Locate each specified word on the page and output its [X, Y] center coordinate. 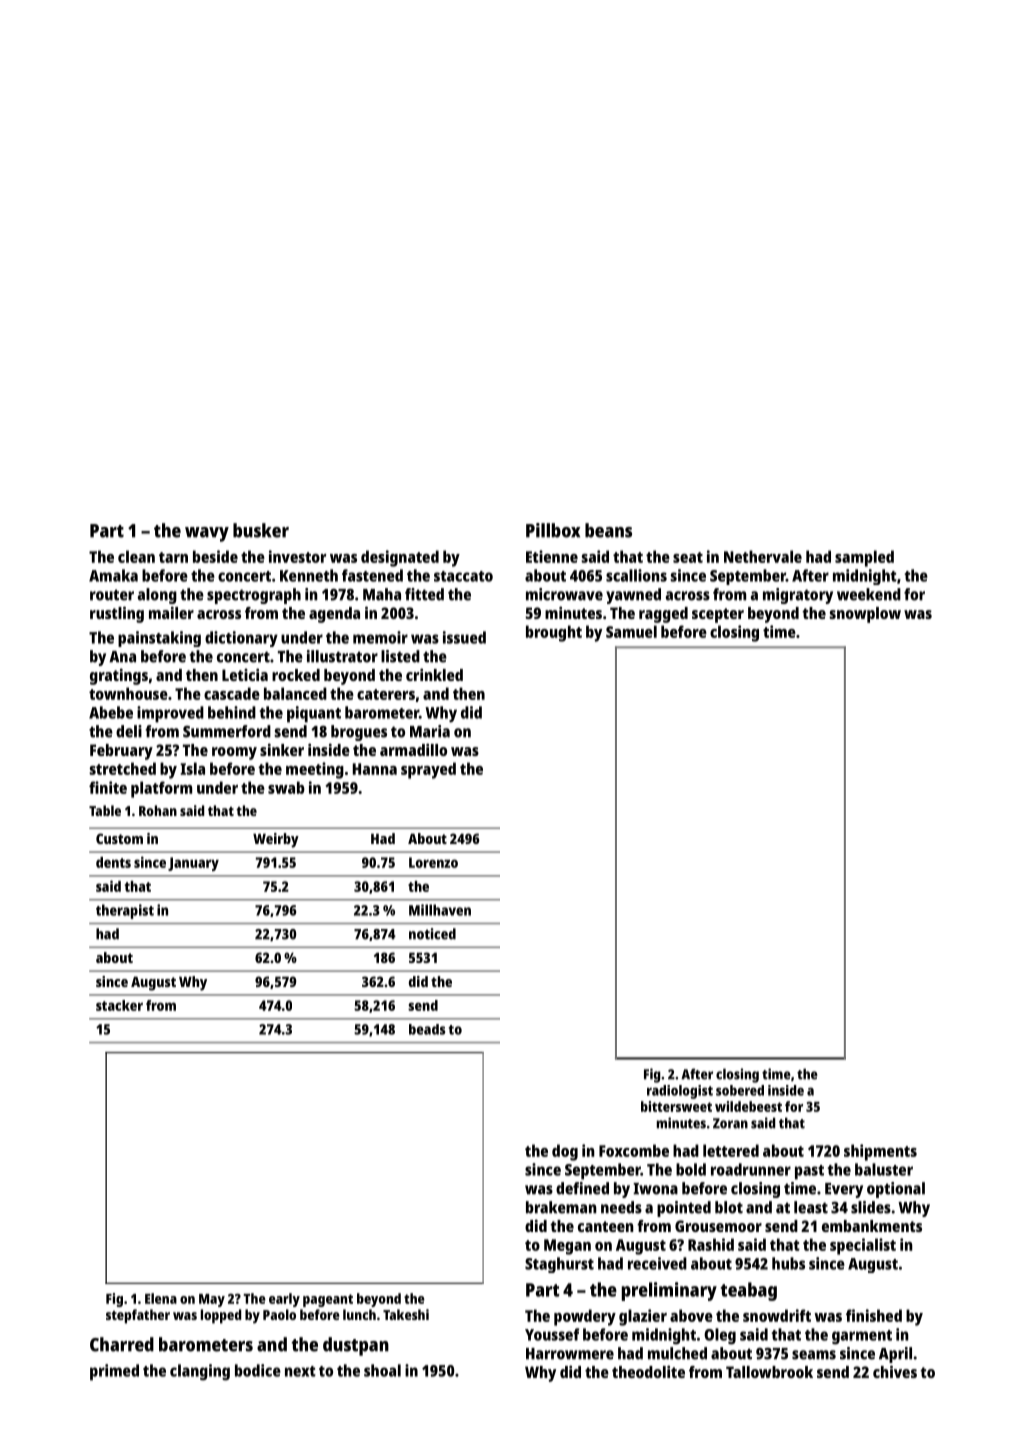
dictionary [241, 639]
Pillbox [553, 530]
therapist [125, 911]
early [284, 1300]
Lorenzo [433, 862]
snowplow [865, 615]
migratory [798, 596]
